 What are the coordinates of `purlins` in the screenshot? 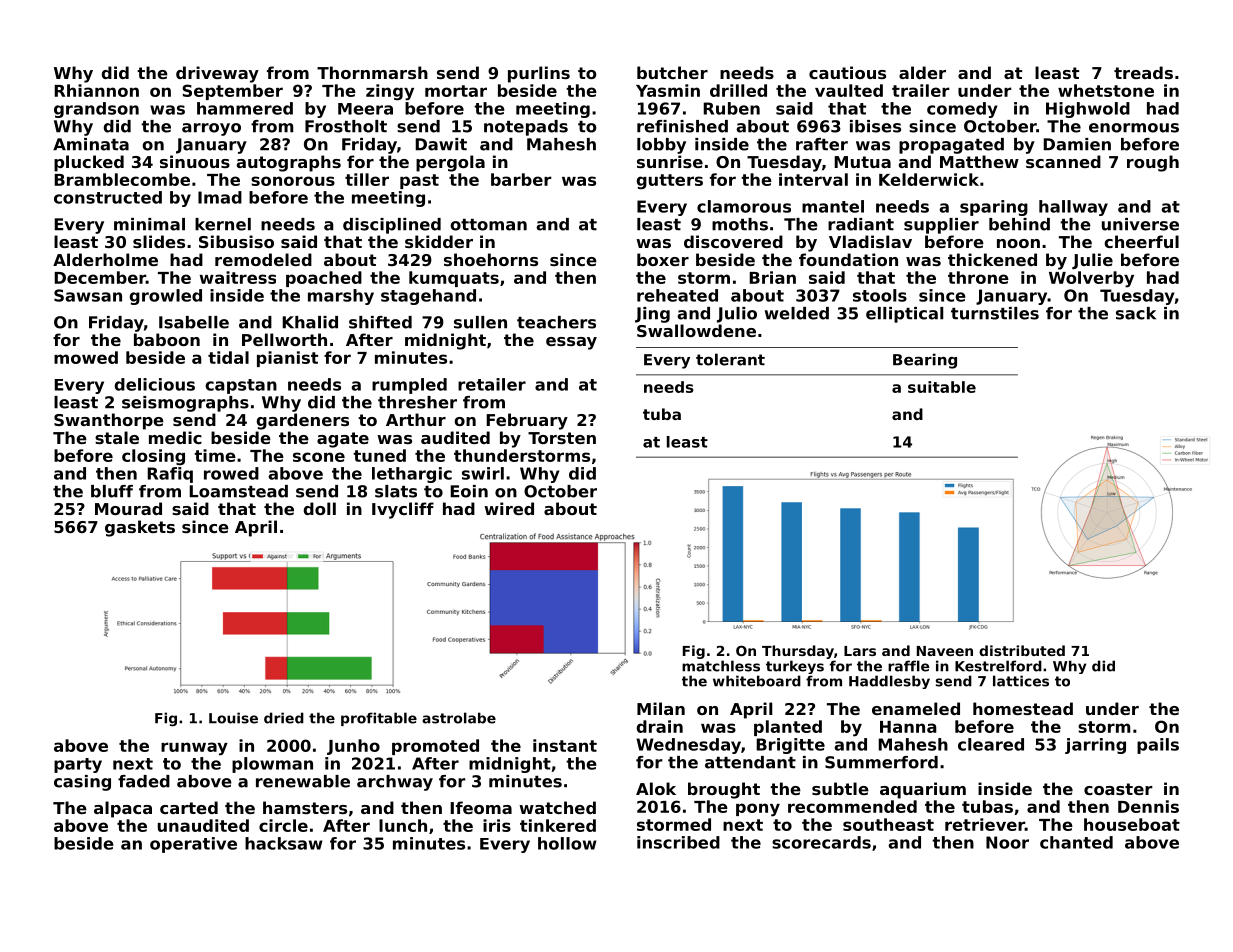 It's located at (539, 74).
